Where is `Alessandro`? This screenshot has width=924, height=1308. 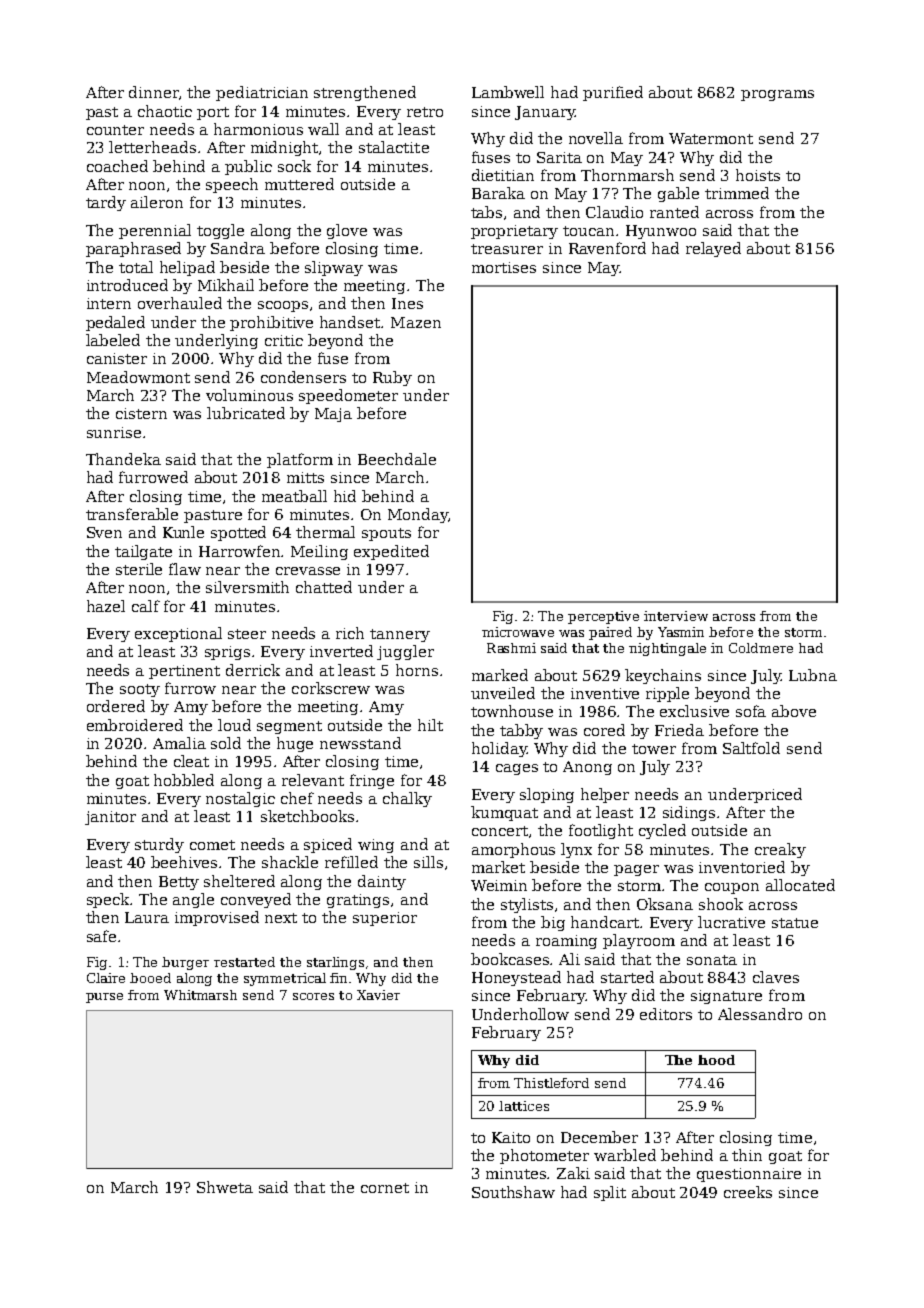
Alessandro is located at coordinates (760, 1014).
